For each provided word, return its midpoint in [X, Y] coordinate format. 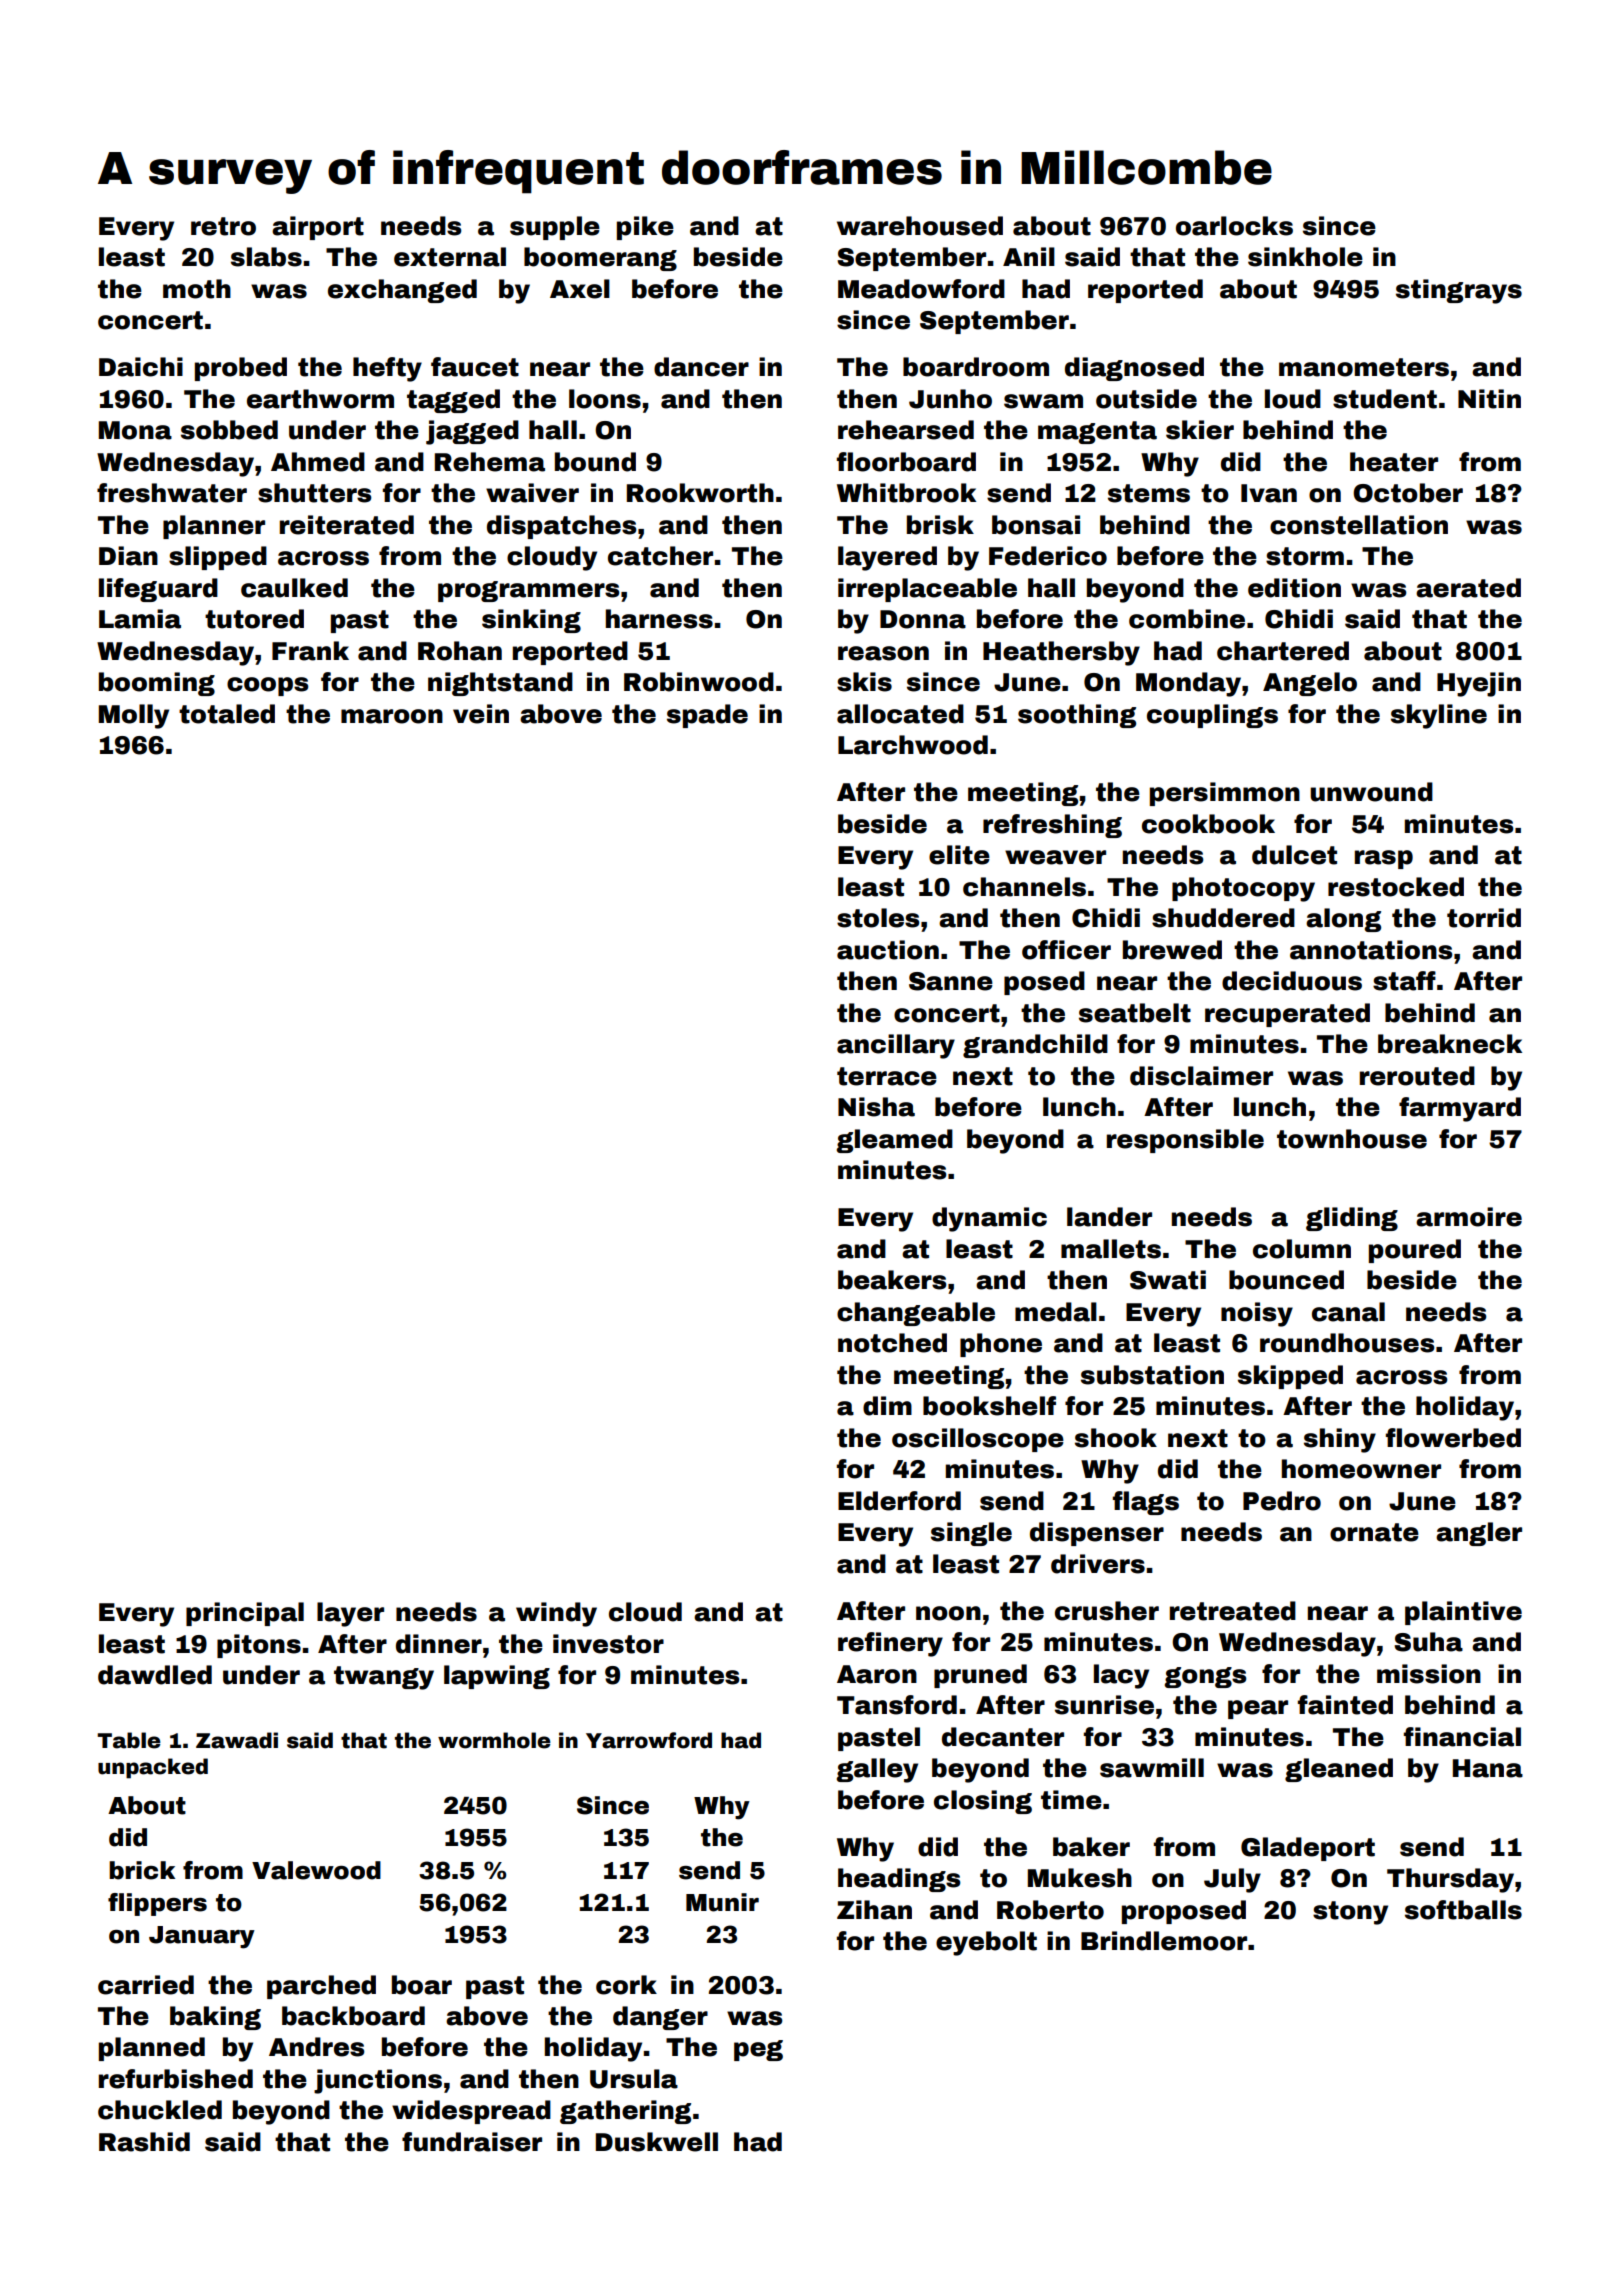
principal [245, 1614]
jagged [472, 432]
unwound [1371, 792]
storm [1305, 556]
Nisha [876, 1107]
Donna [923, 619]
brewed [1172, 950]
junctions [378, 2081]
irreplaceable [927, 590]
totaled [227, 714]
